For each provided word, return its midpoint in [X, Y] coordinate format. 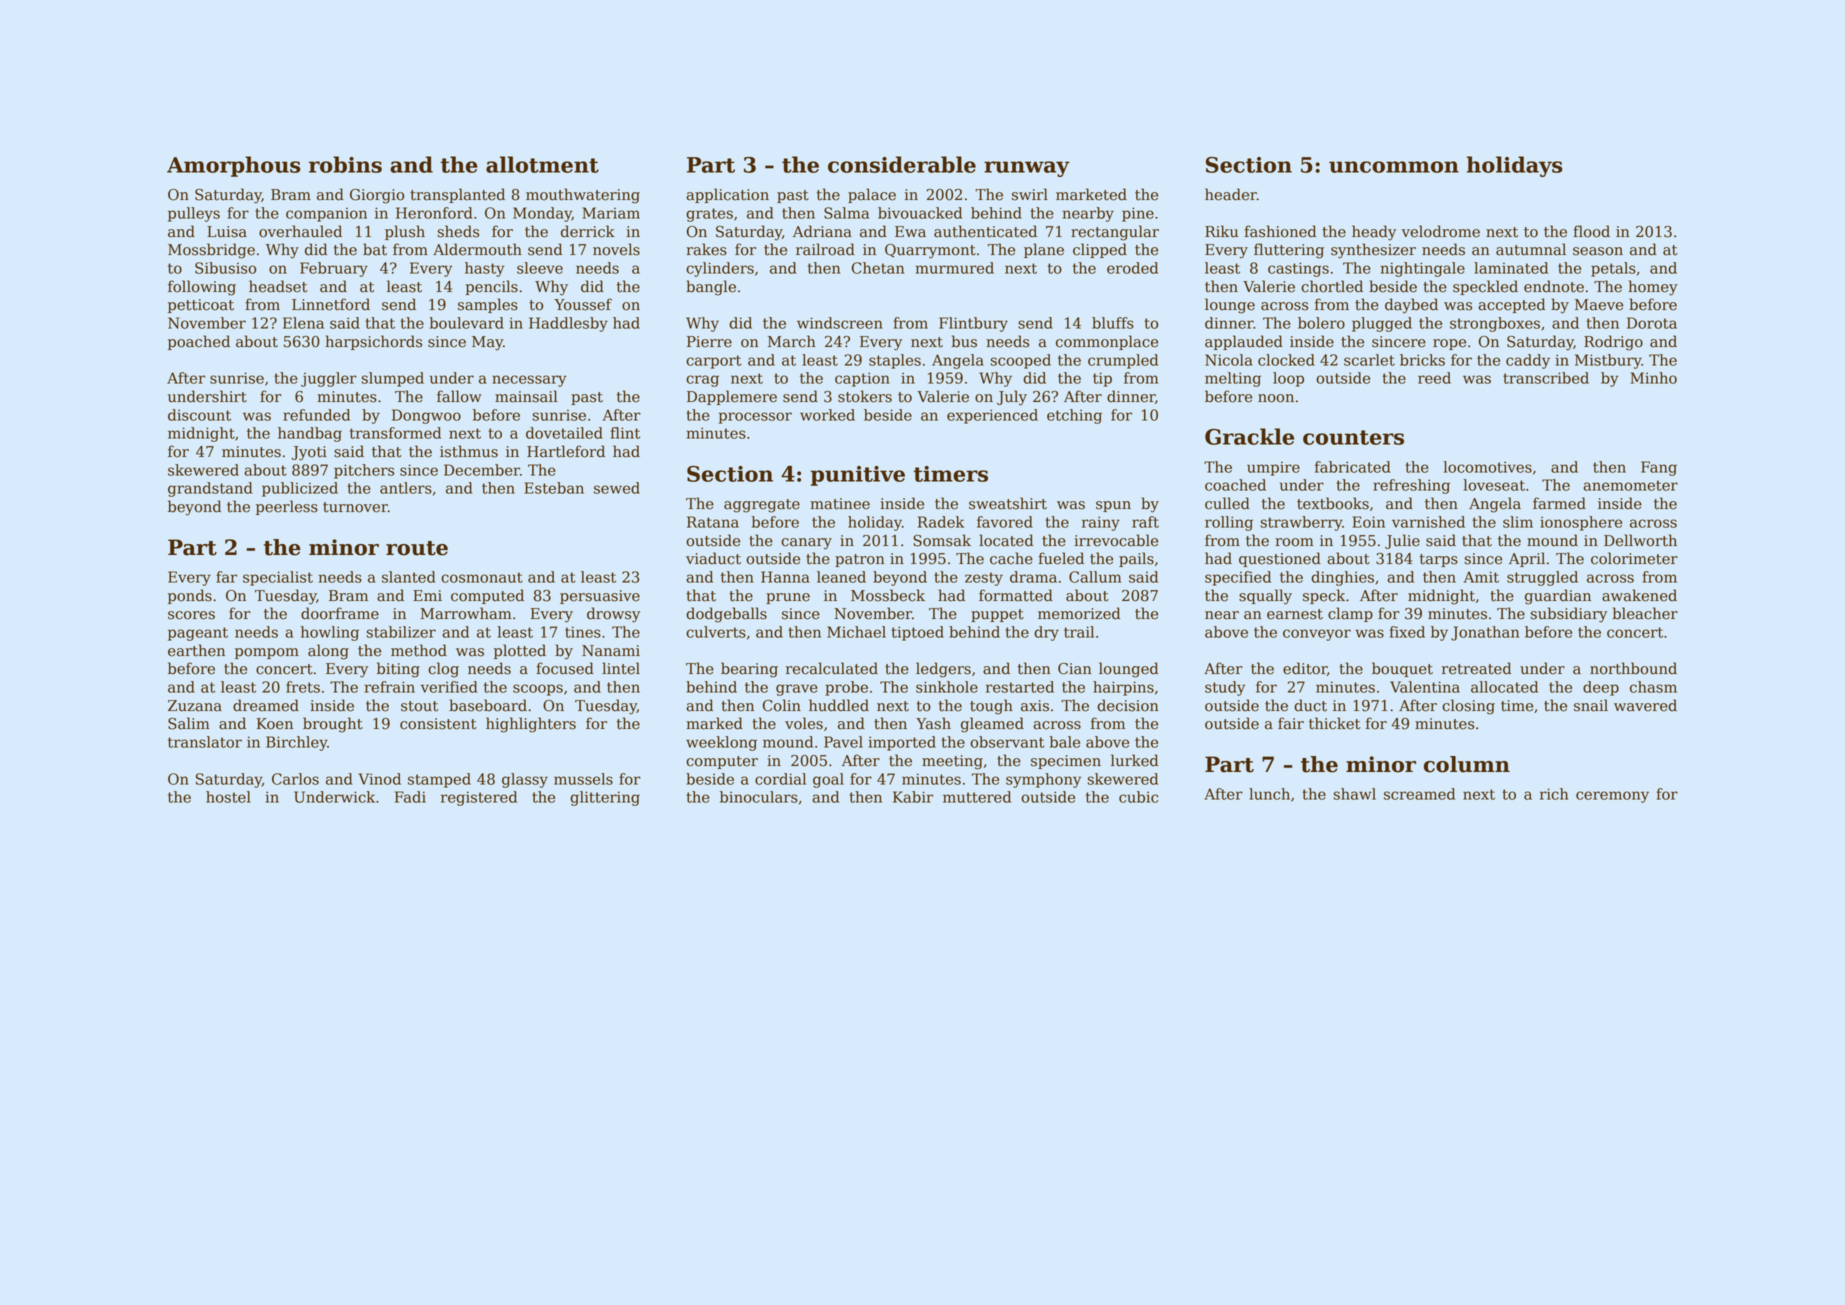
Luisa [227, 232]
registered [479, 798]
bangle [711, 288]
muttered [977, 797]
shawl [1355, 794]
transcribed [1546, 378]
